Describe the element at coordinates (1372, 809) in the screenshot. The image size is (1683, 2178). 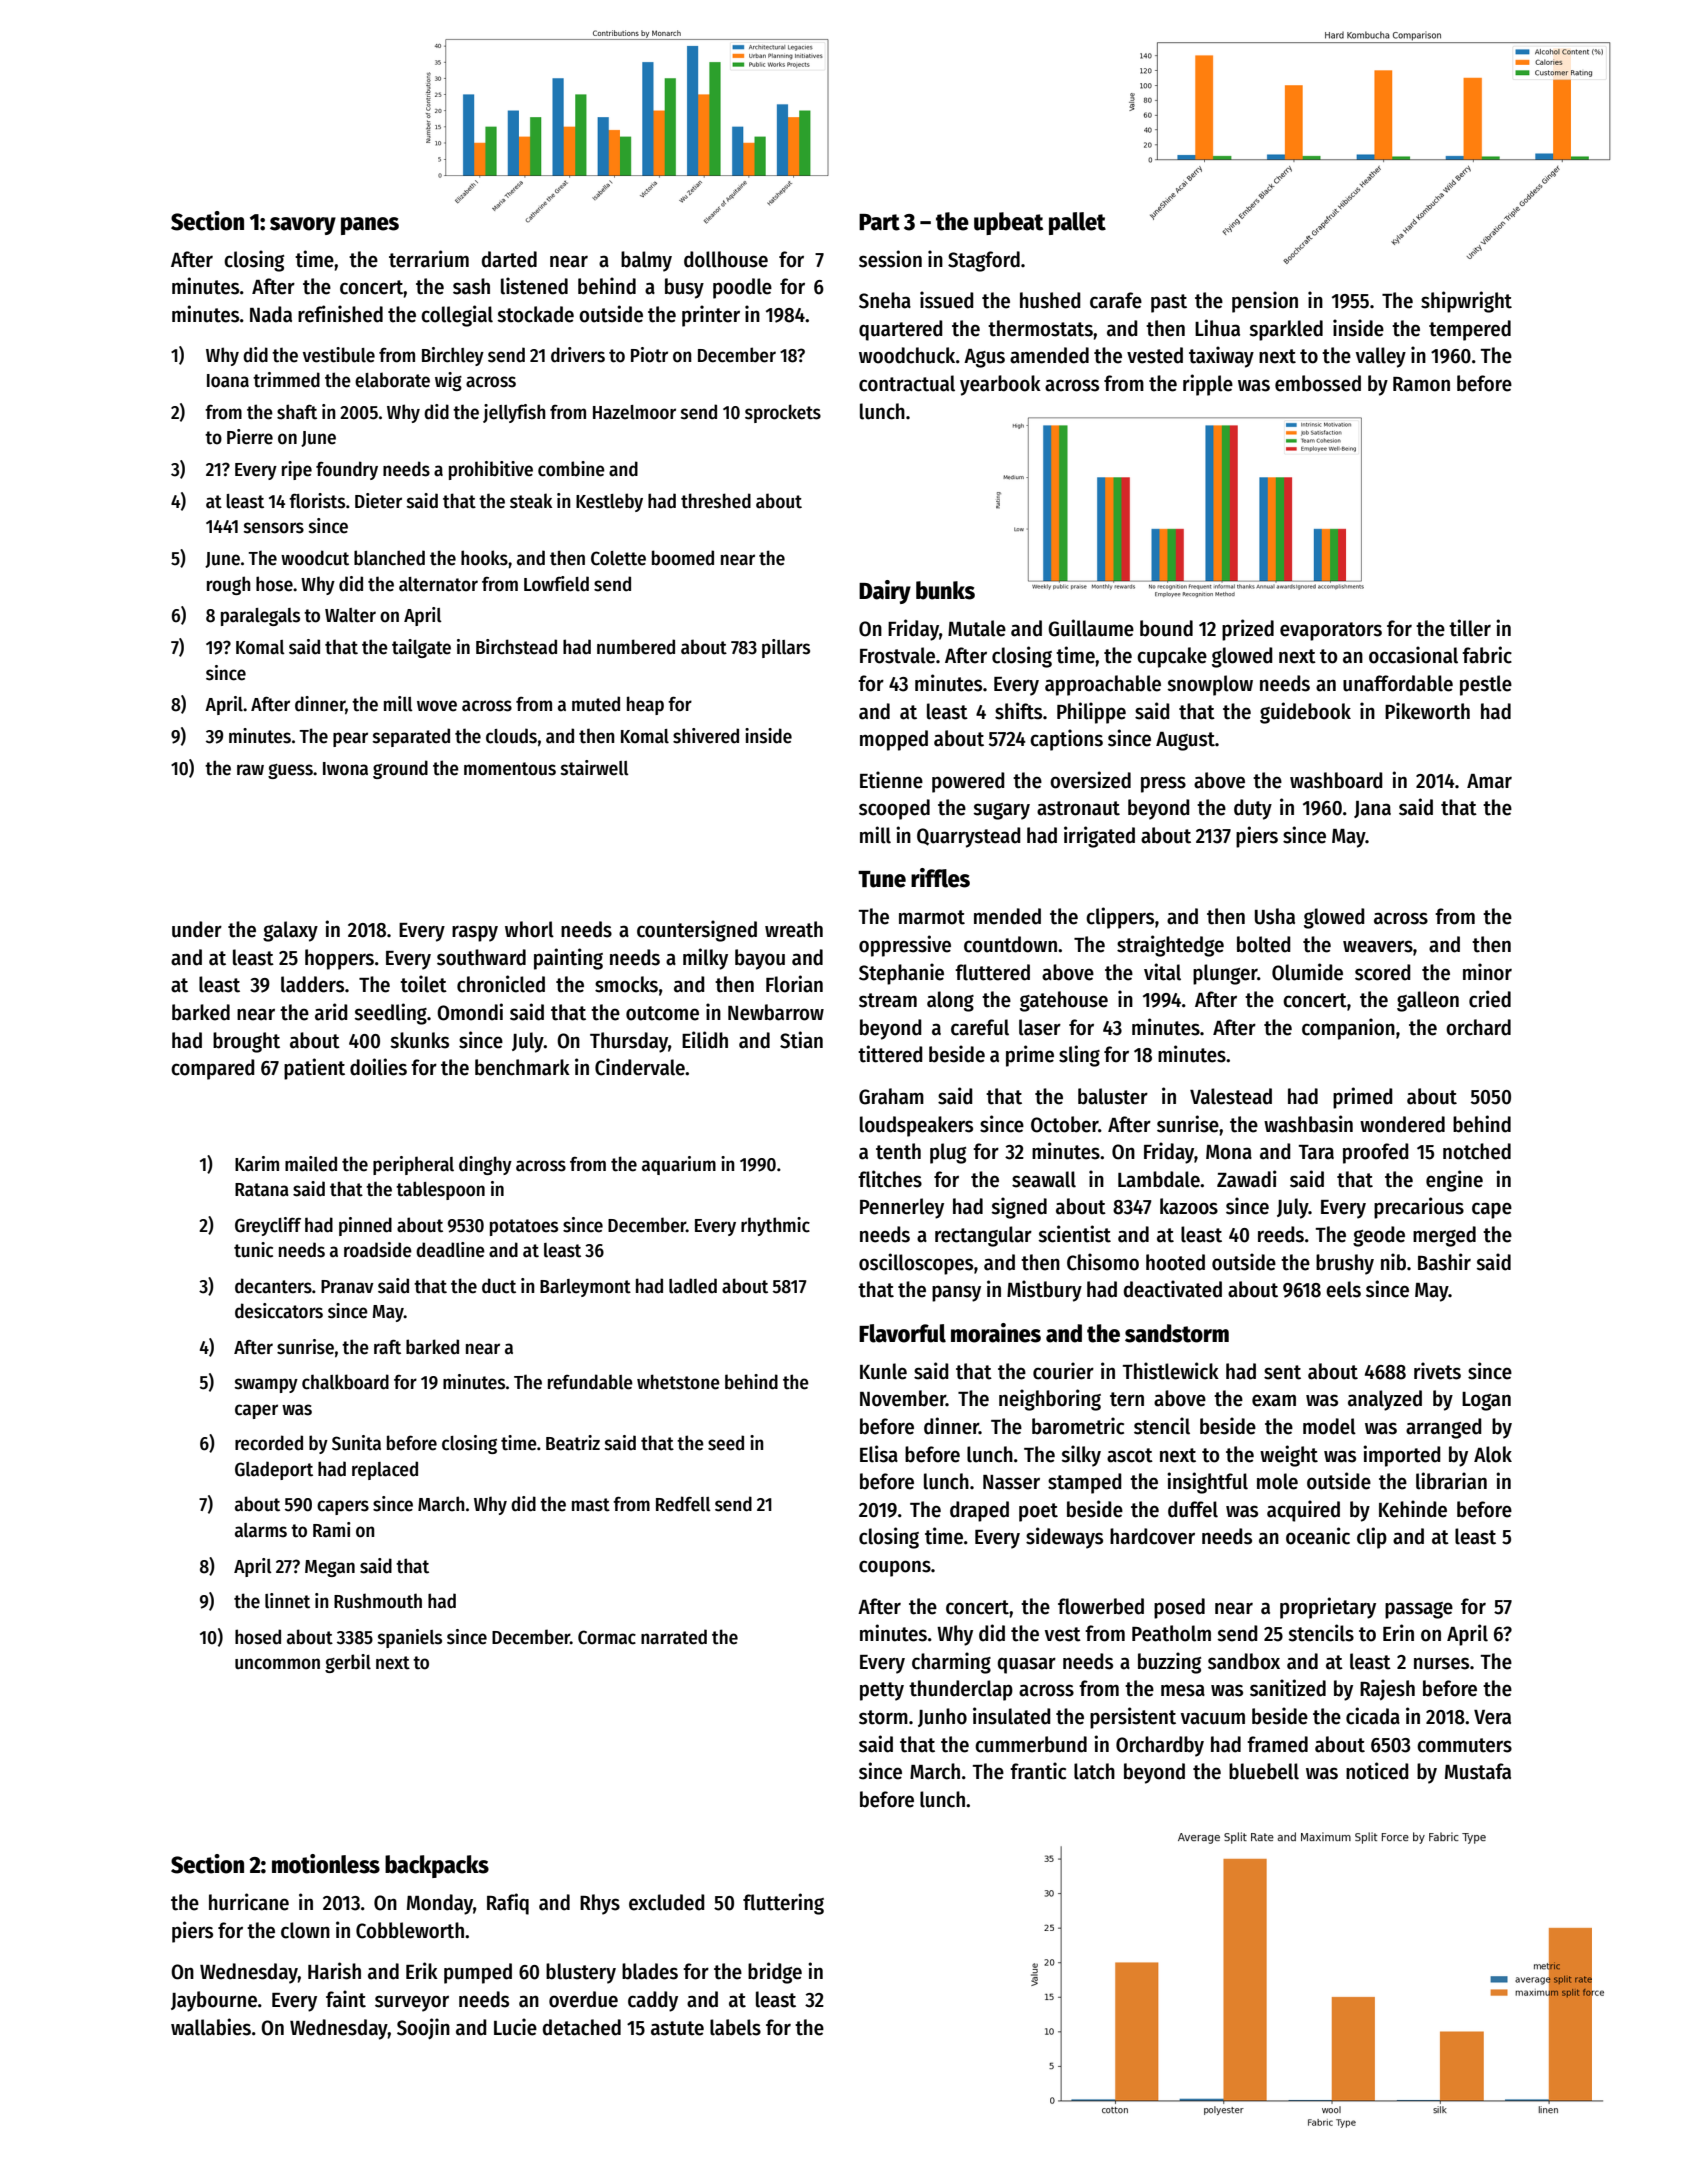
I see `Jana` at that location.
